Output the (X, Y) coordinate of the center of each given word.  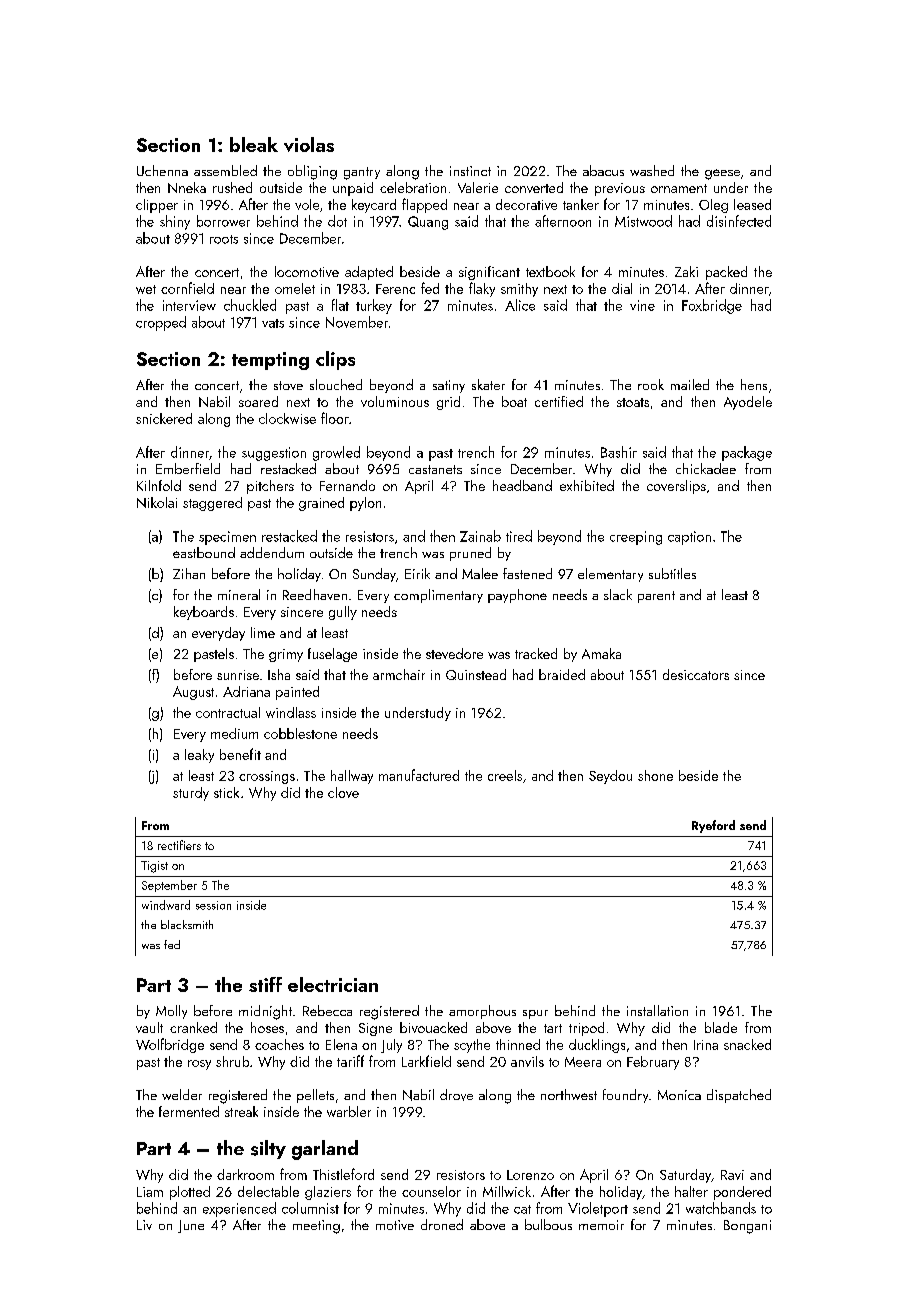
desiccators (696, 674)
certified (559, 401)
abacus (603, 170)
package (747, 453)
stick (226, 792)
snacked (747, 1044)
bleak (254, 144)
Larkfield (426, 1061)
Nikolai (157, 502)
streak (241, 1111)
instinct (470, 171)
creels (505, 775)
